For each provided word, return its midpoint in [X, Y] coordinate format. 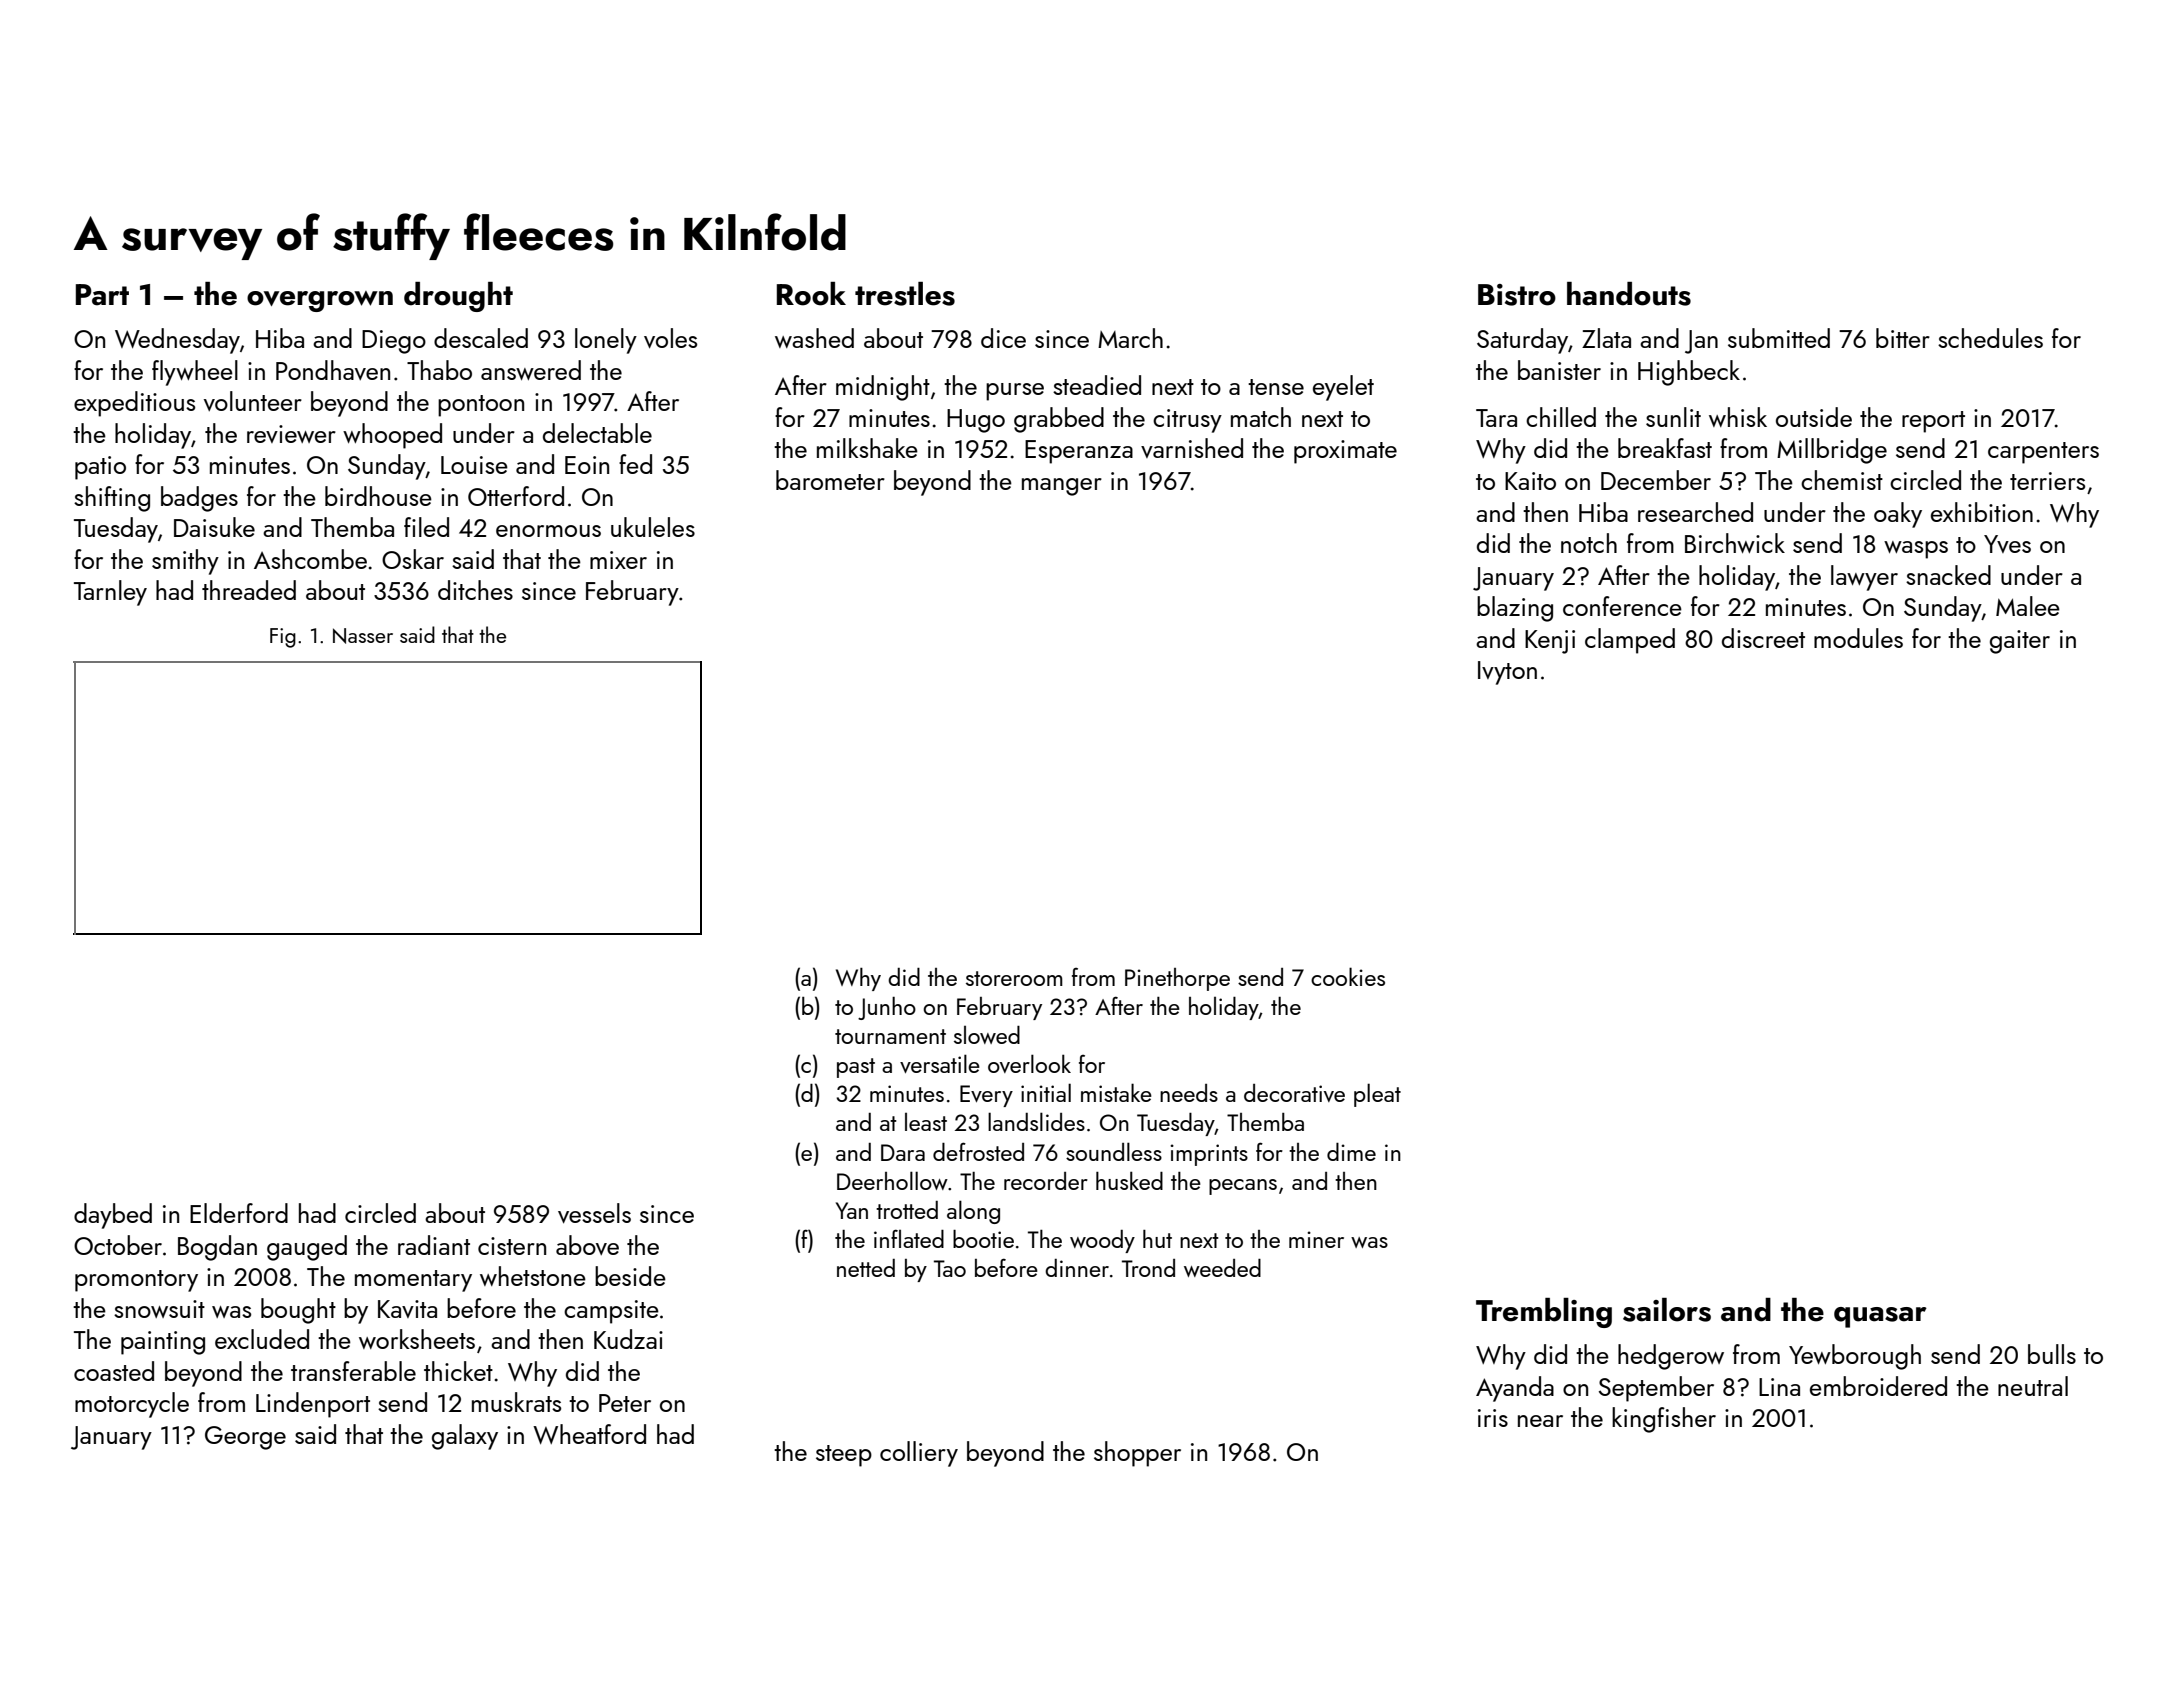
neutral [2033, 1386]
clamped [1630, 641]
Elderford [239, 1213]
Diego [394, 342]
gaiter [2020, 642]
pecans [1243, 1187]
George [245, 1438]
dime [1351, 1152]
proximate [1345, 452]
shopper [1137, 1454]
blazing [1515, 609]
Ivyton [1507, 673]
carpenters [2043, 453]
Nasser [363, 636]
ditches [475, 590]
